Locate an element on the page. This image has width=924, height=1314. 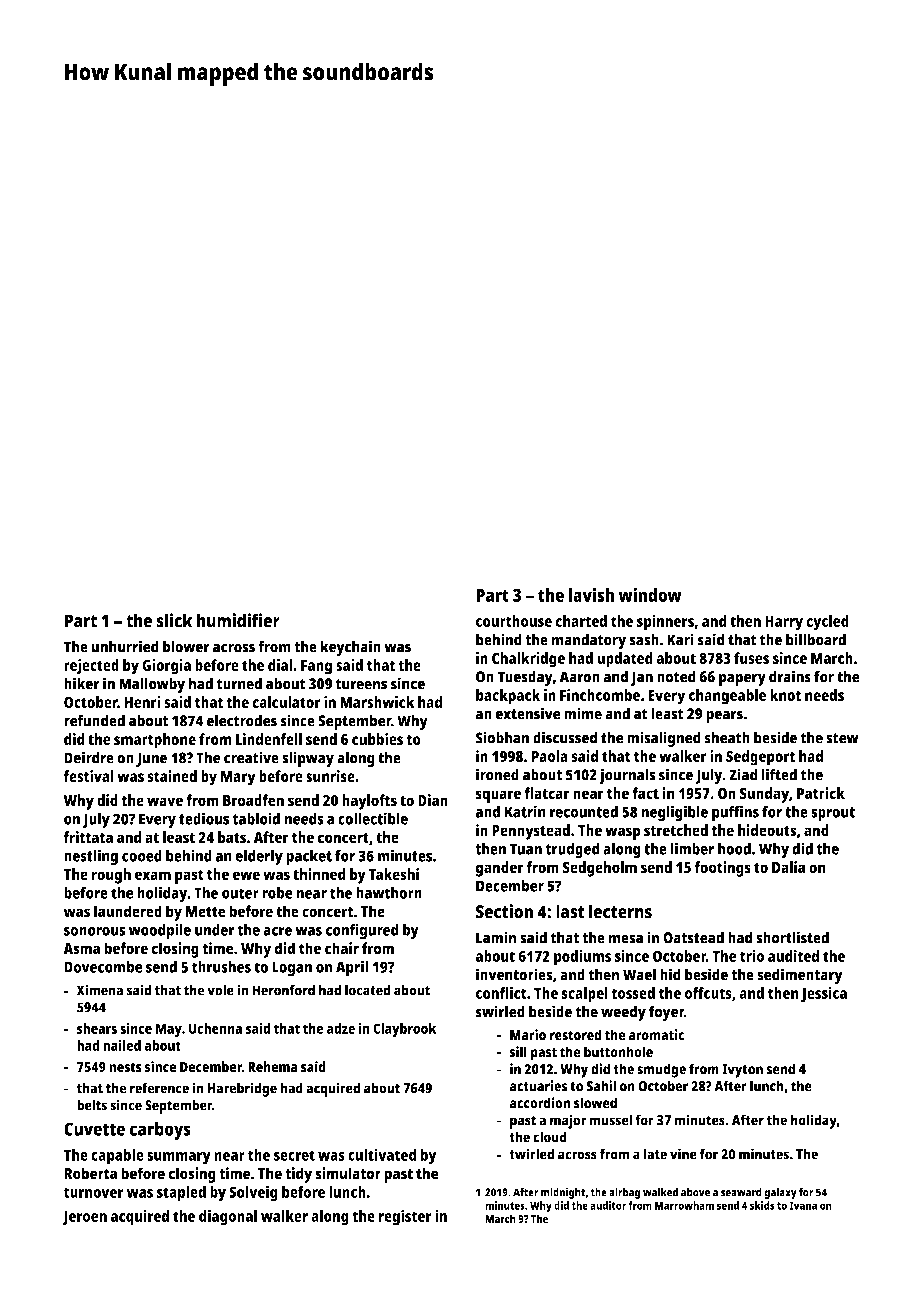
spinners is located at coordinates (665, 623).
